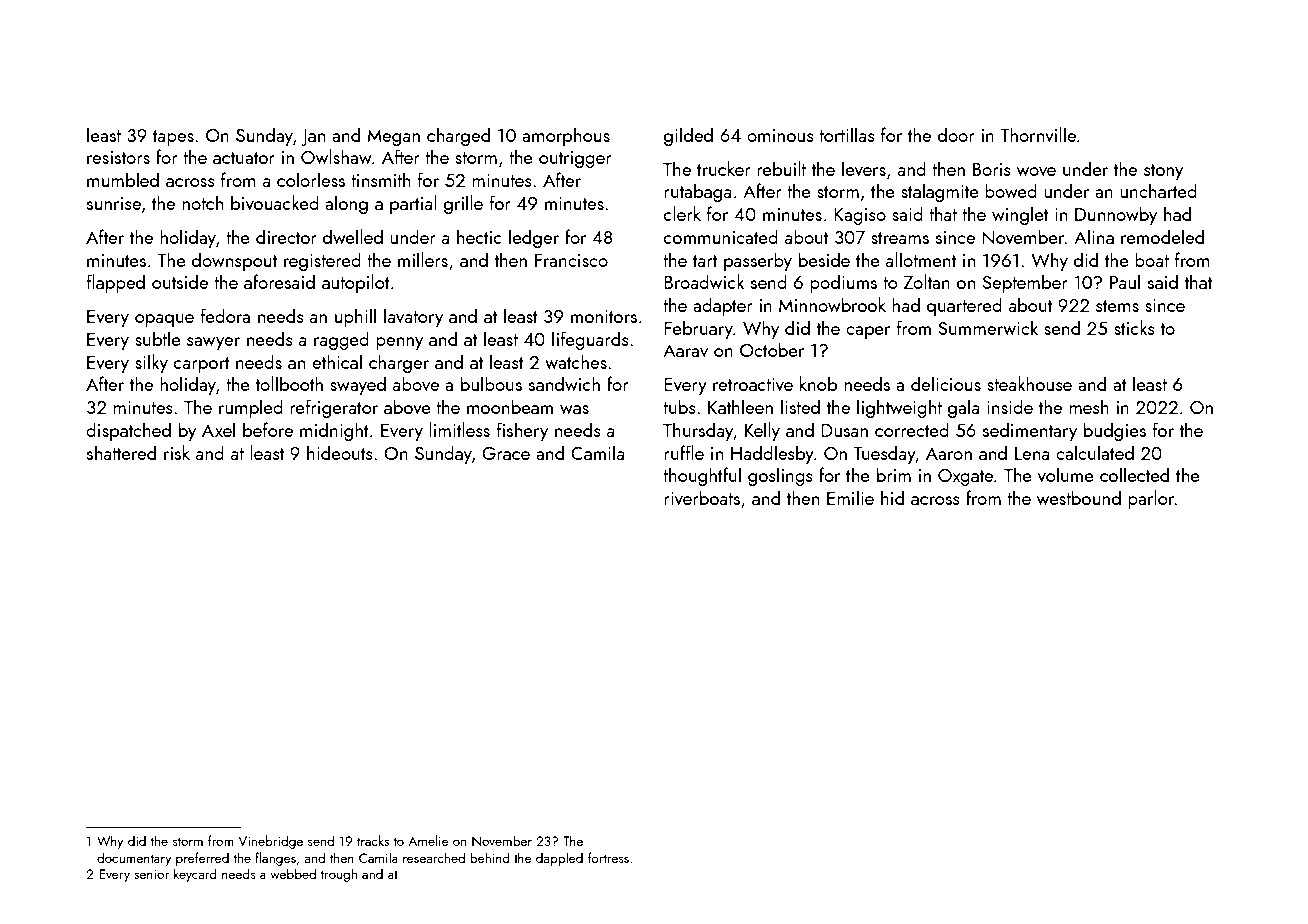 Image resolution: width=1308 pixels, height=924 pixels. What do you see at coordinates (566, 136) in the screenshot?
I see `amorphous` at bounding box center [566, 136].
